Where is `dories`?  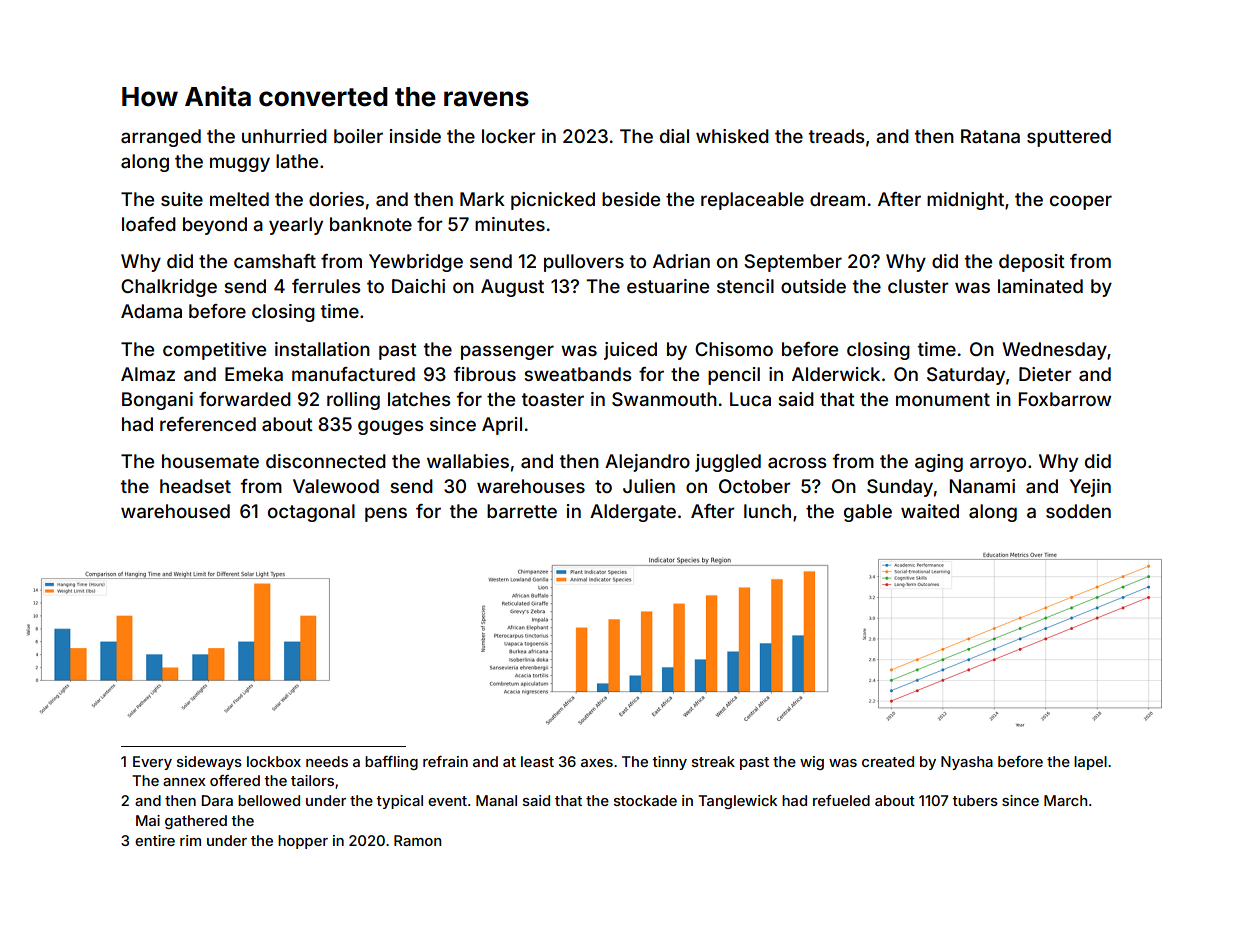
dories is located at coordinates (336, 199).
